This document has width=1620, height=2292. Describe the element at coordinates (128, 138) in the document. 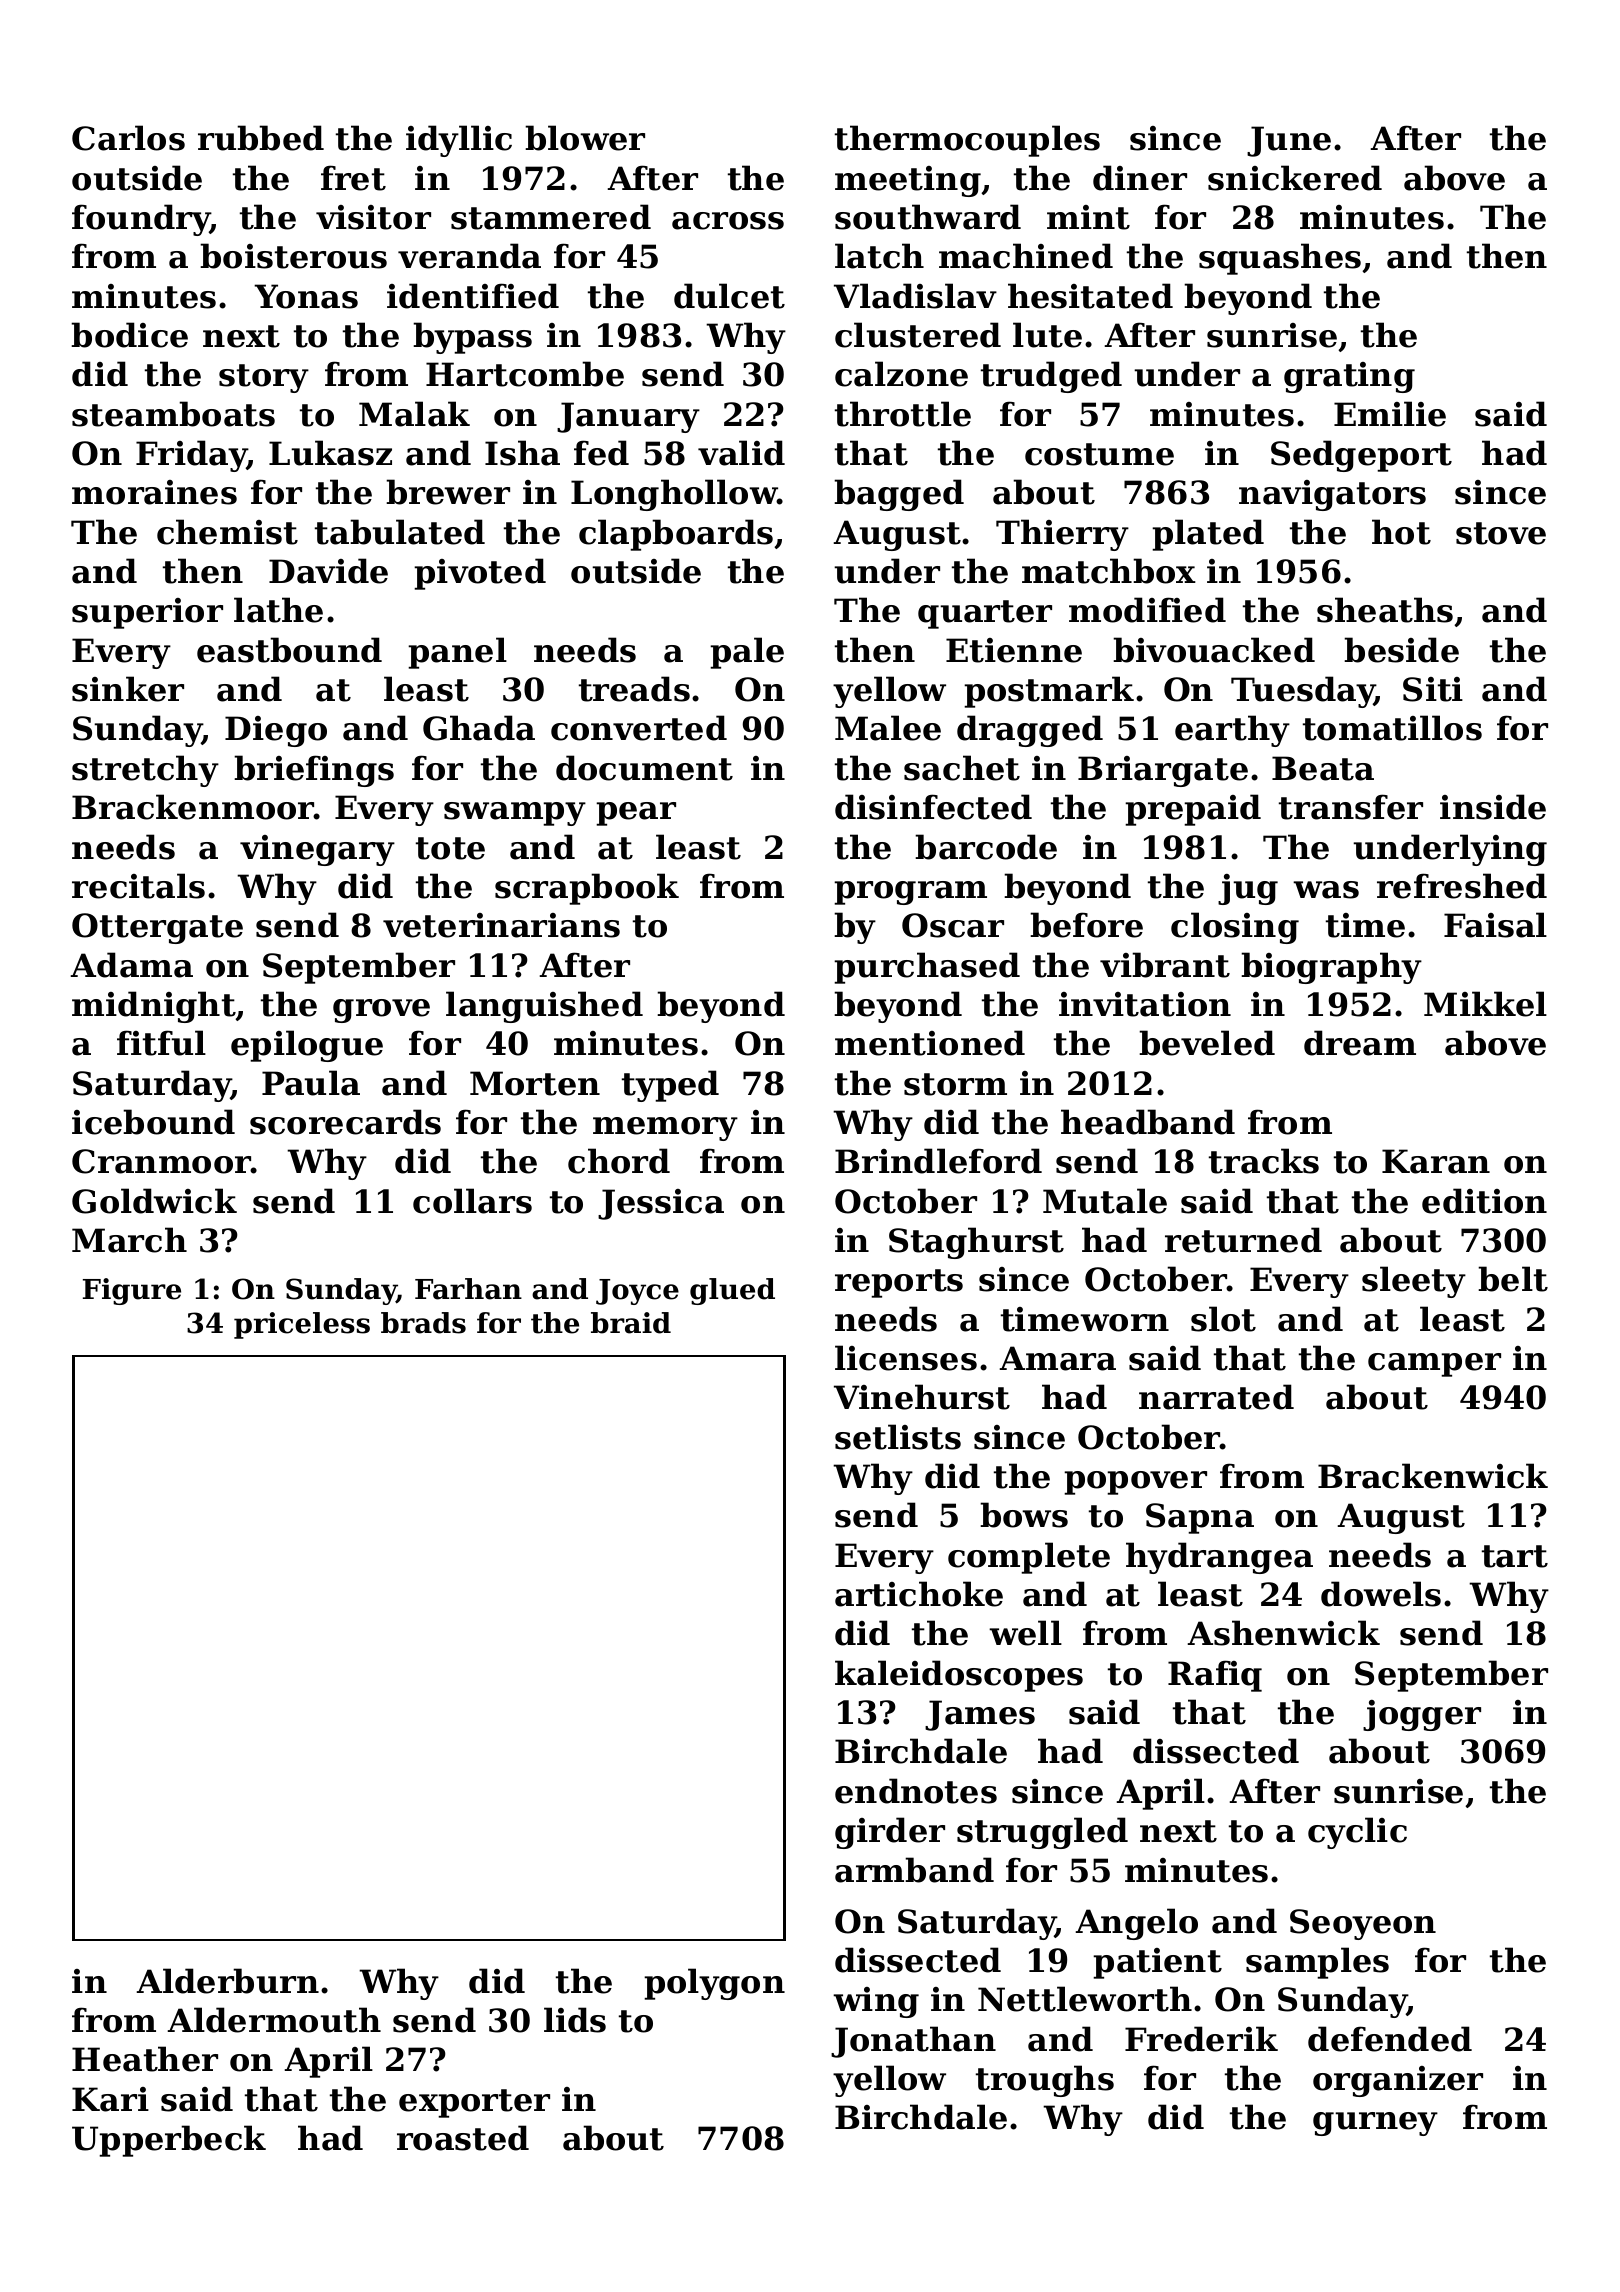

I see `Carlos` at that location.
